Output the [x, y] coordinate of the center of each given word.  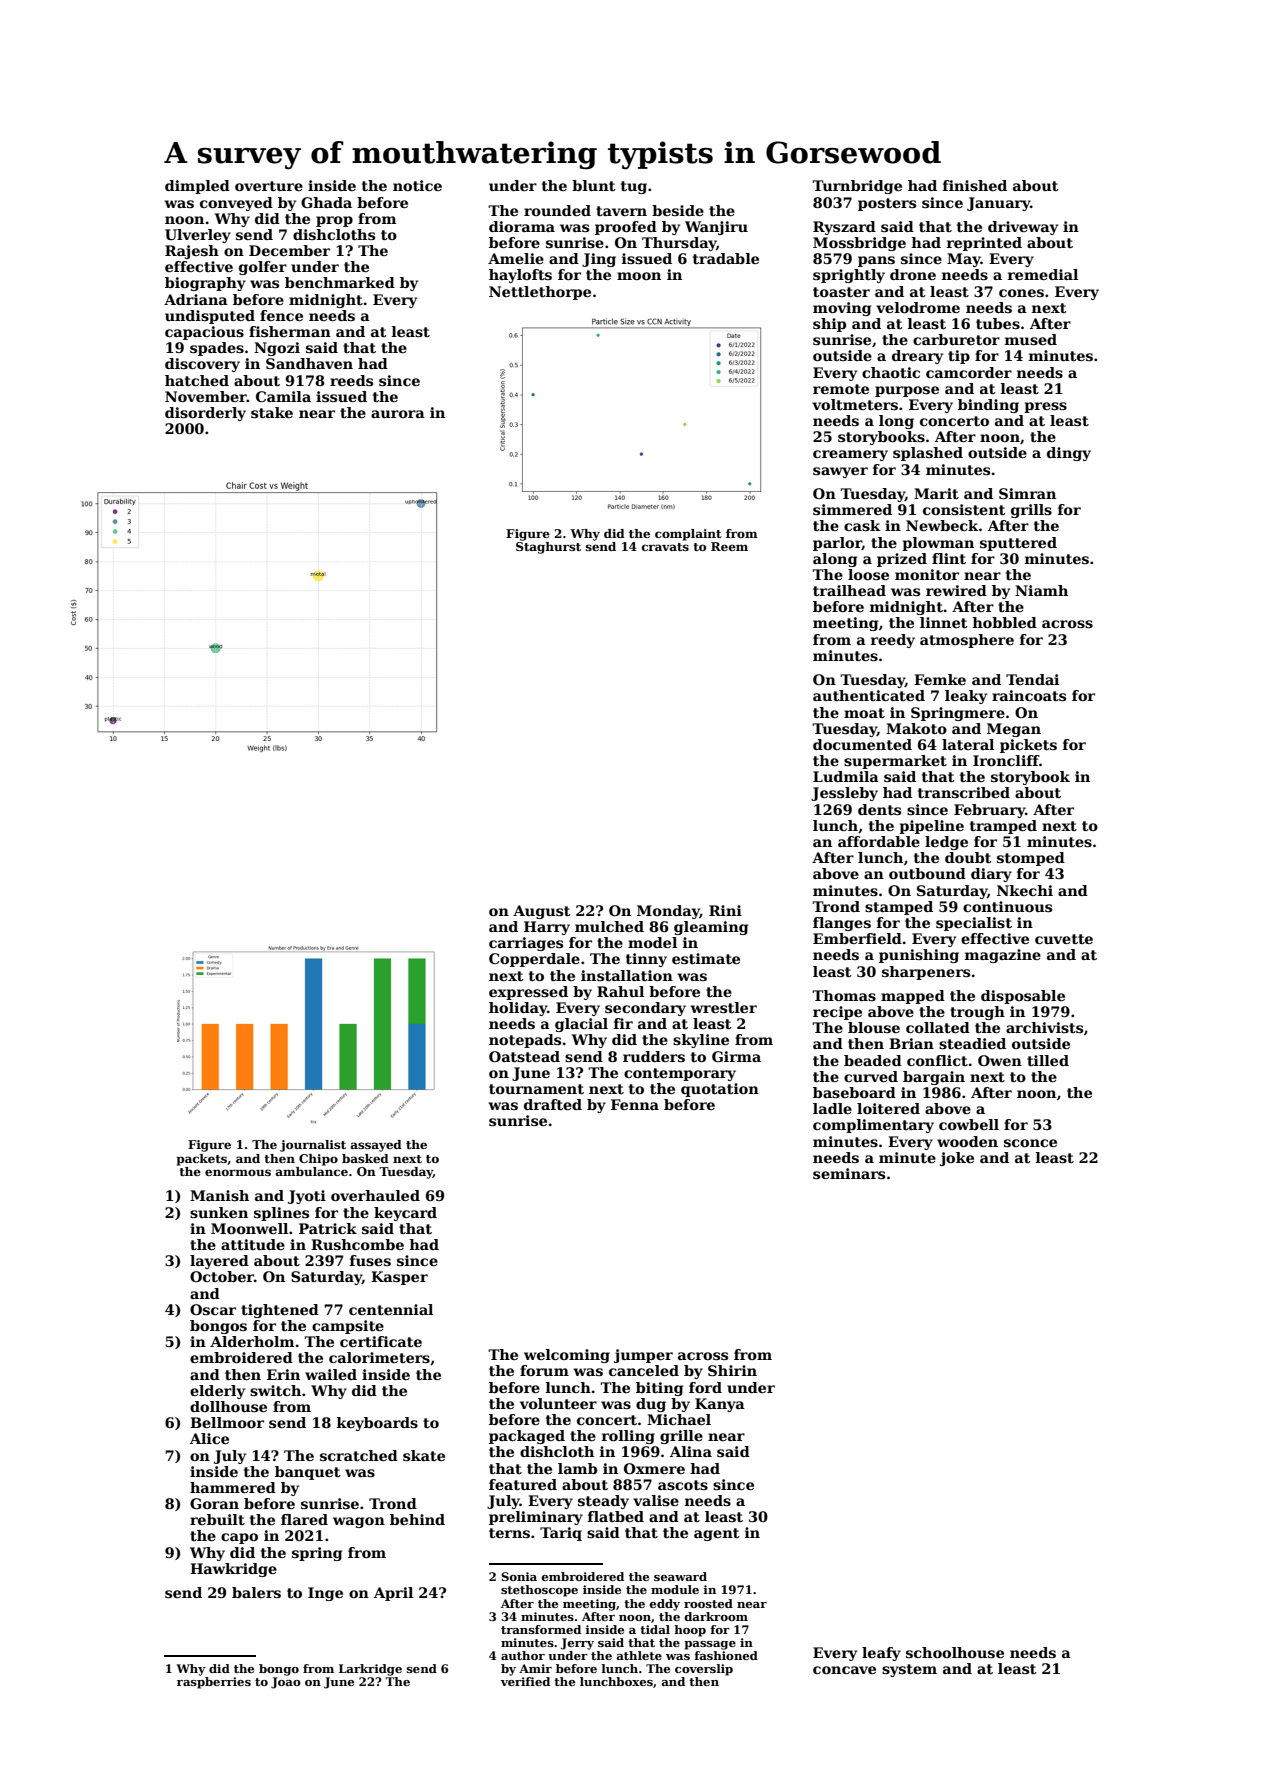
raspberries [214, 1683]
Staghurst [548, 548]
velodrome [918, 307]
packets [201, 1160]
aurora [398, 414]
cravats [665, 547]
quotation [720, 1090]
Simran [1027, 493]
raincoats [1029, 695]
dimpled [197, 187]
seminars [849, 1173]
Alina [691, 1451]
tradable [726, 258]
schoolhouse [955, 1652]
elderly [217, 1392]
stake [272, 412]
